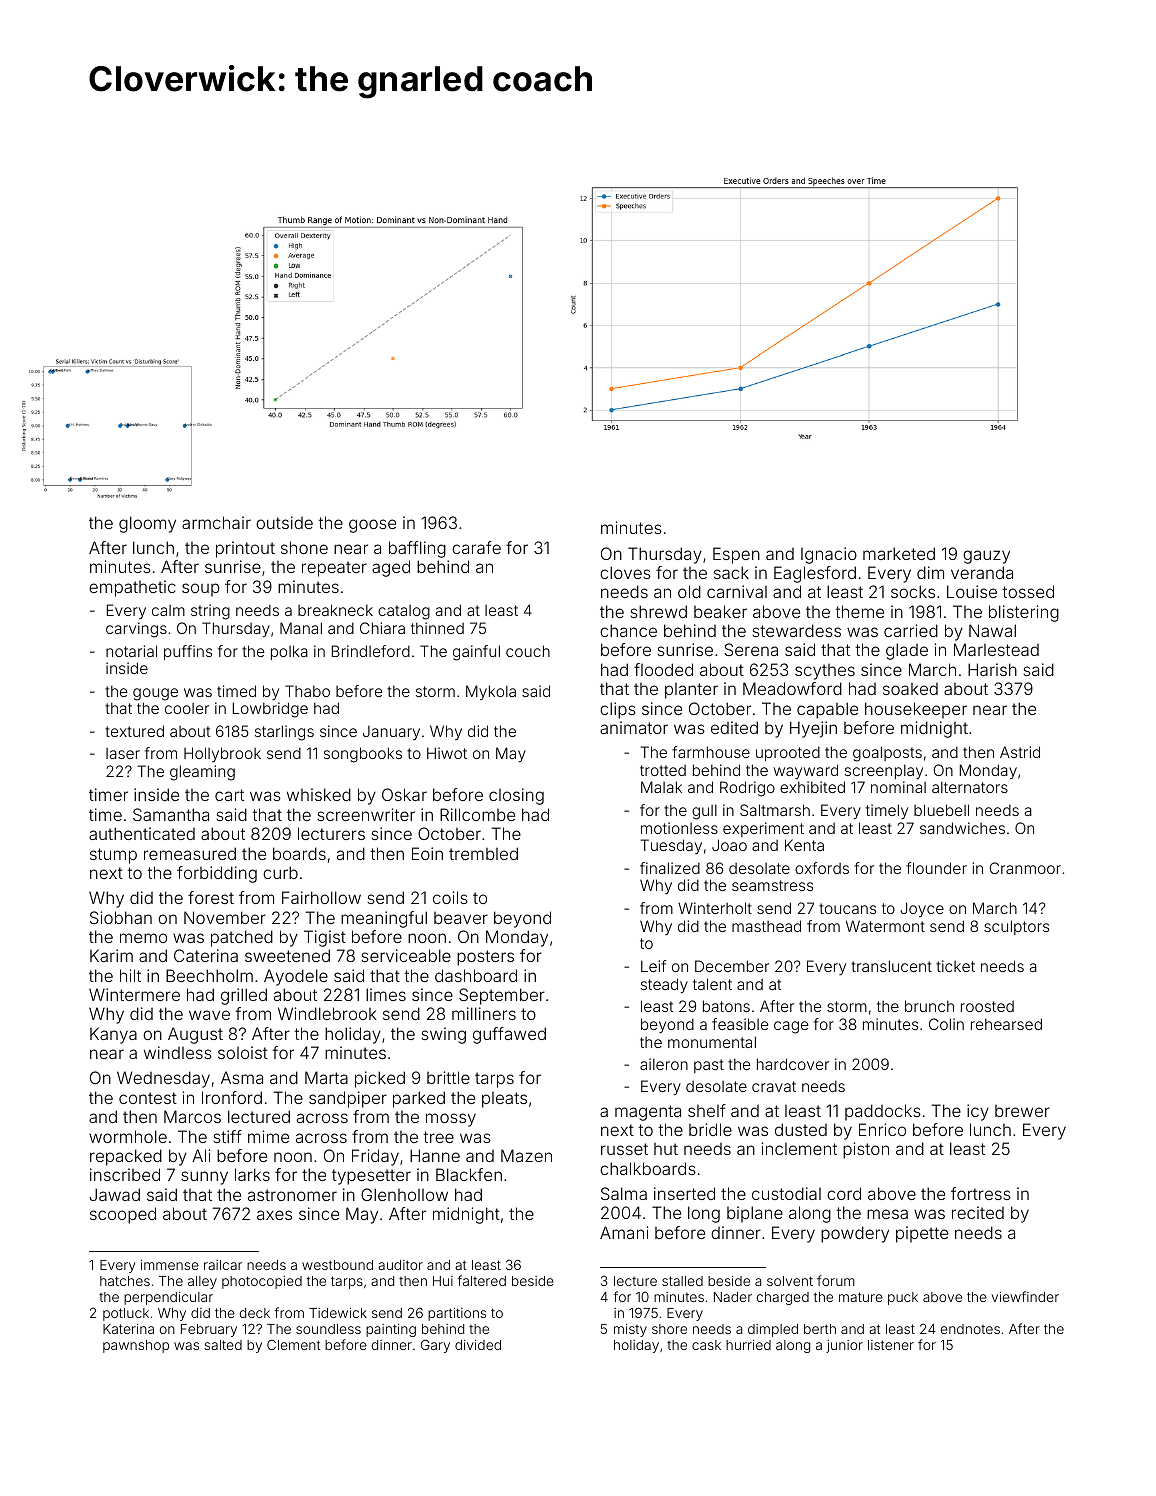  Describe the element at coordinates (125, 1281) in the screenshot. I see `hatches` at that location.
